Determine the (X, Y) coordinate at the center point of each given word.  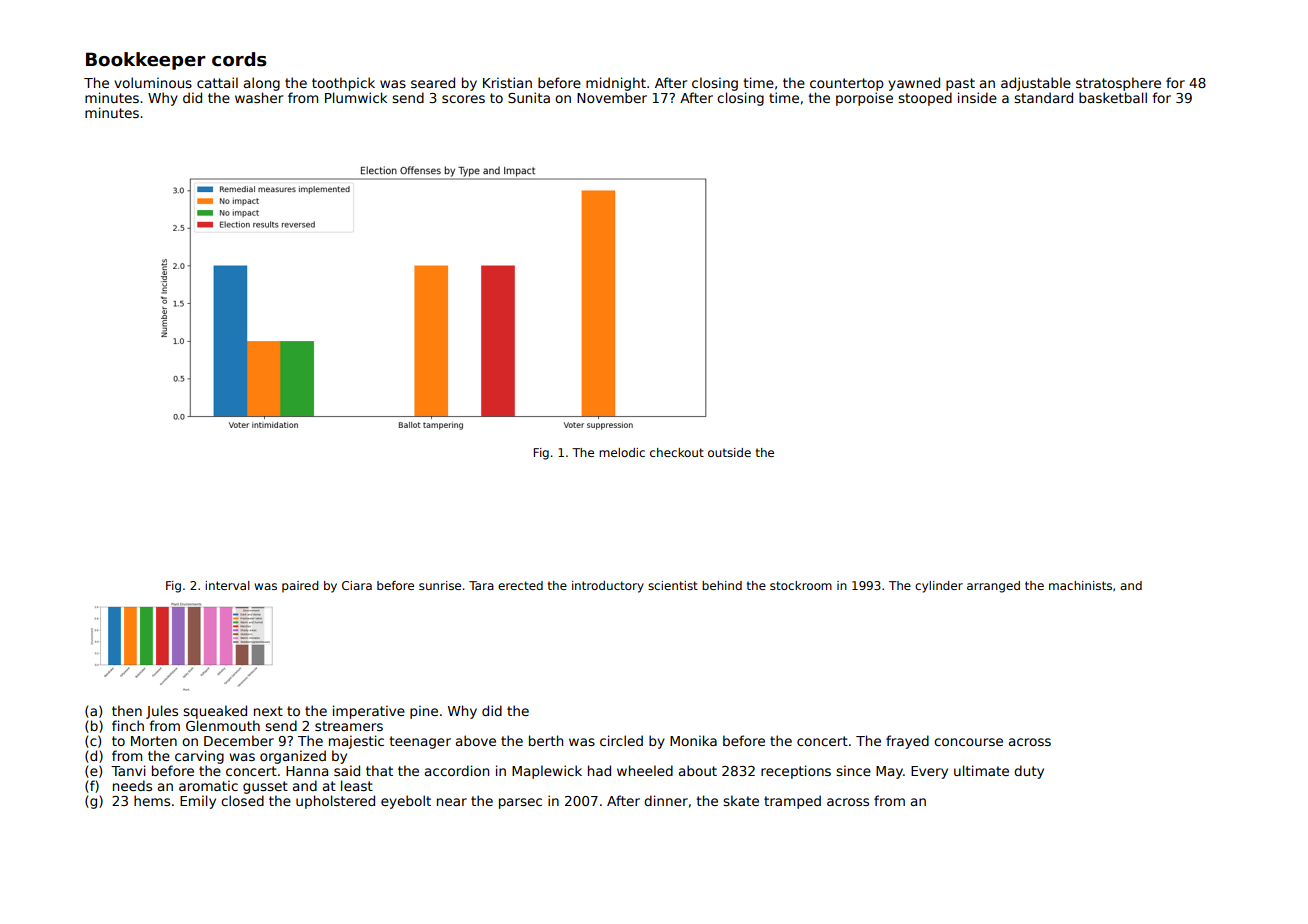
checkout (677, 452)
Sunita (529, 97)
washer (259, 97)
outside (729, 452)
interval (227, 585)
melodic (622, 452)
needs (132, 785)
